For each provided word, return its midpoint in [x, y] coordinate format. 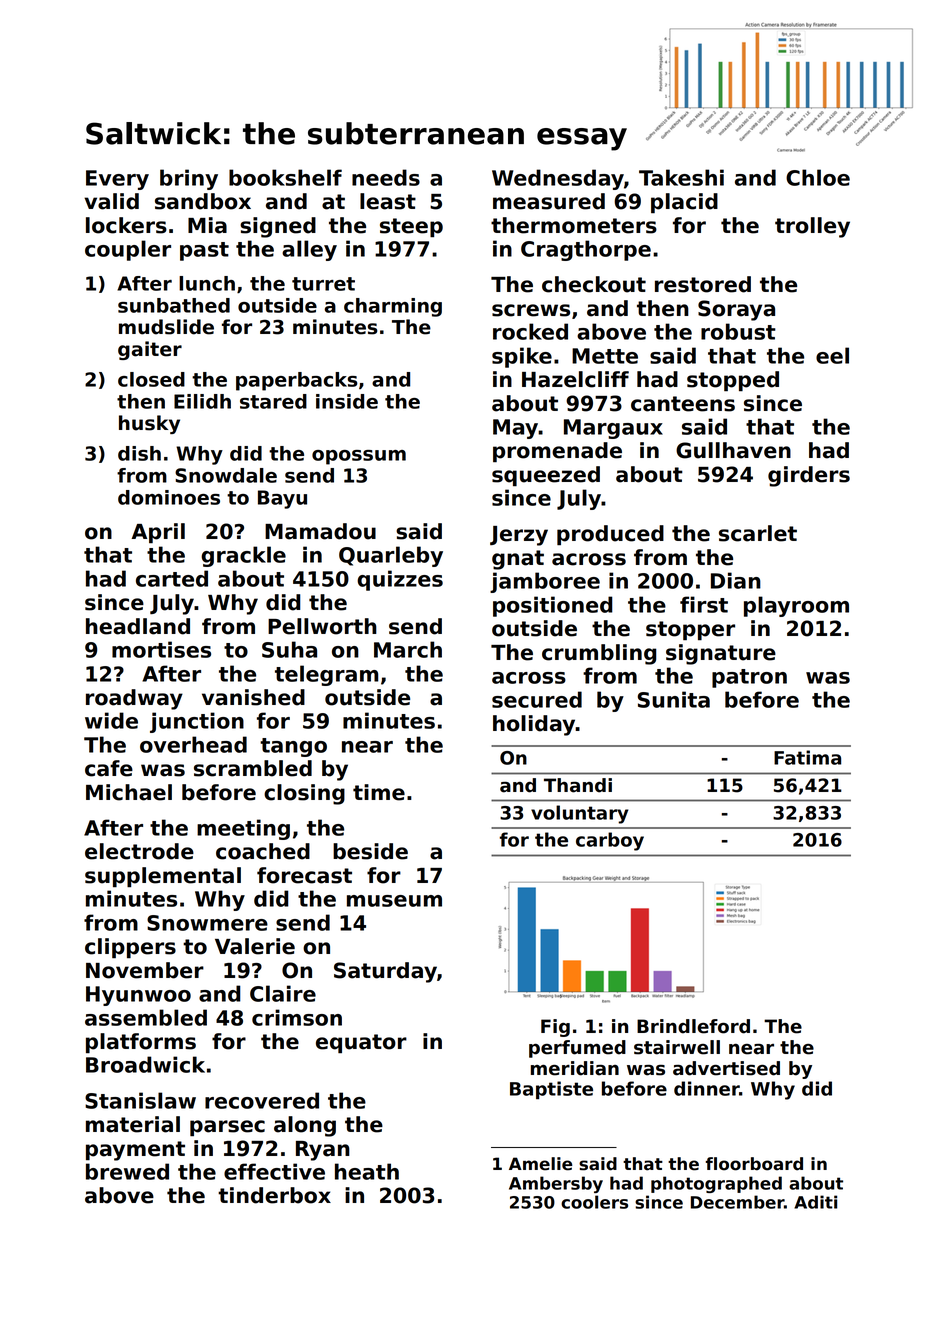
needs [386, 177]
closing [304, 794]
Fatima [807, 757]
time [379, 792]
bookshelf [285, 177]
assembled [146, 1017]
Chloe [818, 177]
